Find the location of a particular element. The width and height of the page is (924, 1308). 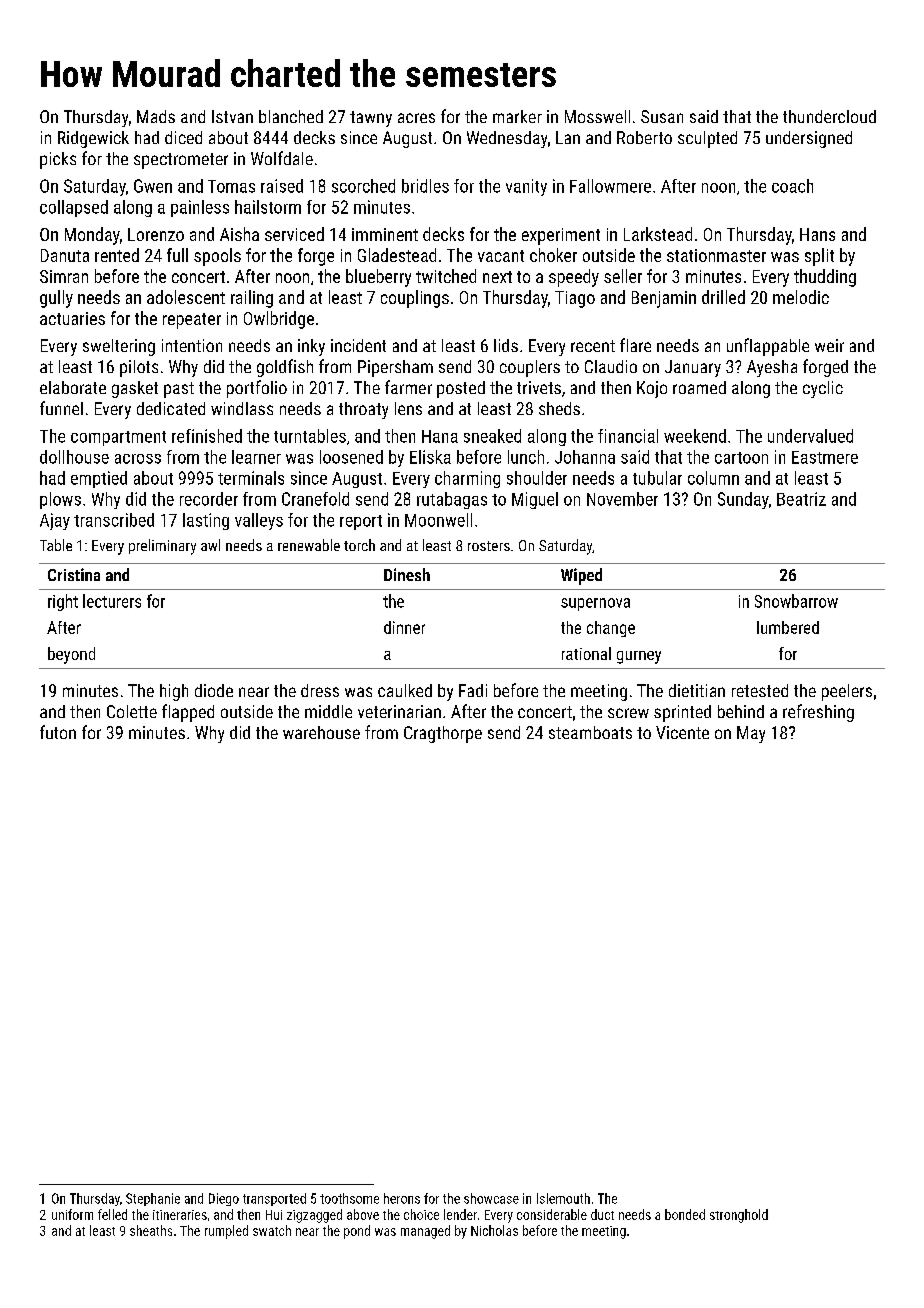

stronghold is located at coordinates (739, 1216).
